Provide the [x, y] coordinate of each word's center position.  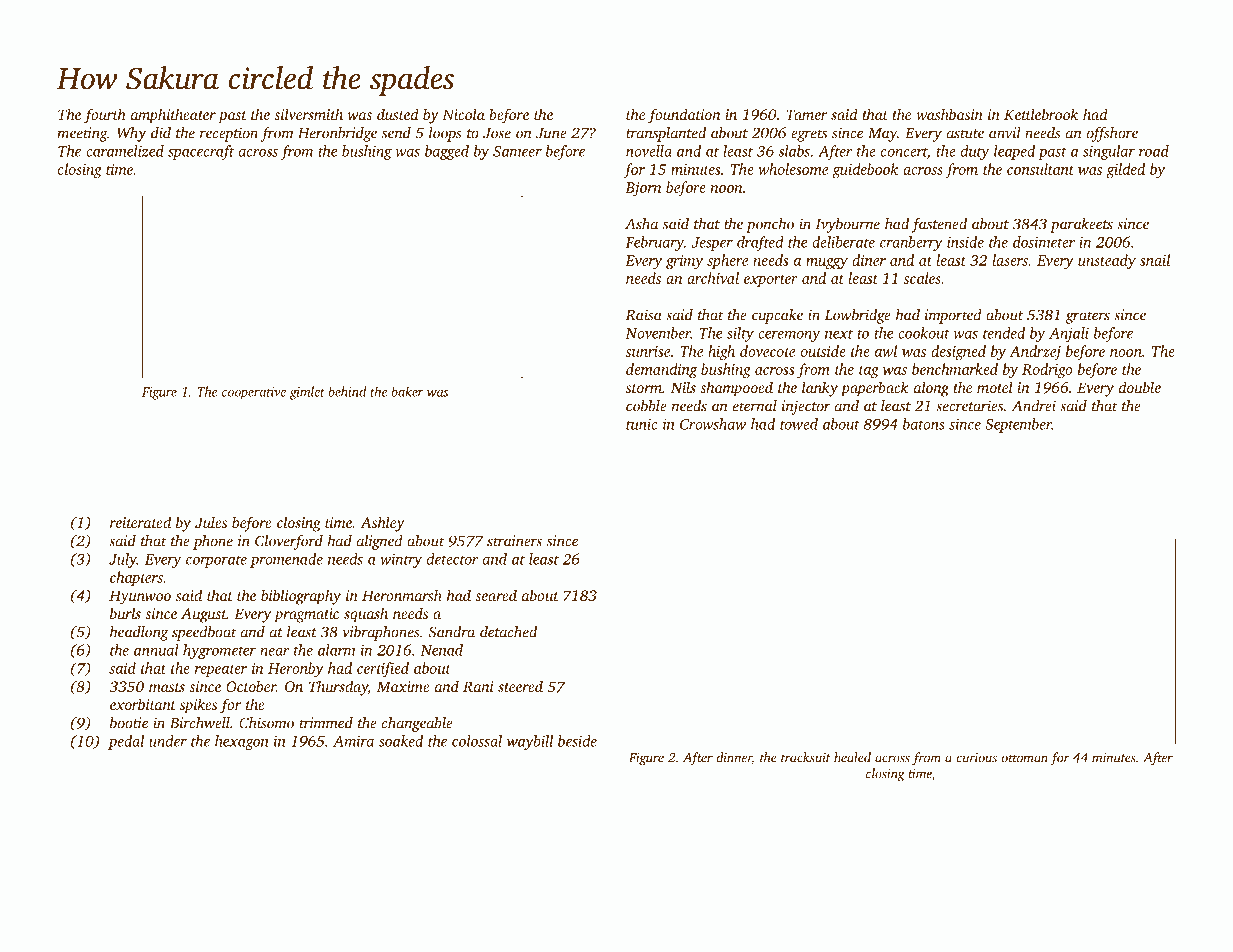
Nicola [463, 114]
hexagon [241, 742]
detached [508, 632]
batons [924, 424]
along [931, 389]
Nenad [442, 650]
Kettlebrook [1041, 114]
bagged [447, 152]
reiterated [140, 522]
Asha [641, 224]
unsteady [1107, 261]
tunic [641, 424]
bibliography [301, 597]
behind [347, 391]
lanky [820, 389]
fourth [105, 116]
